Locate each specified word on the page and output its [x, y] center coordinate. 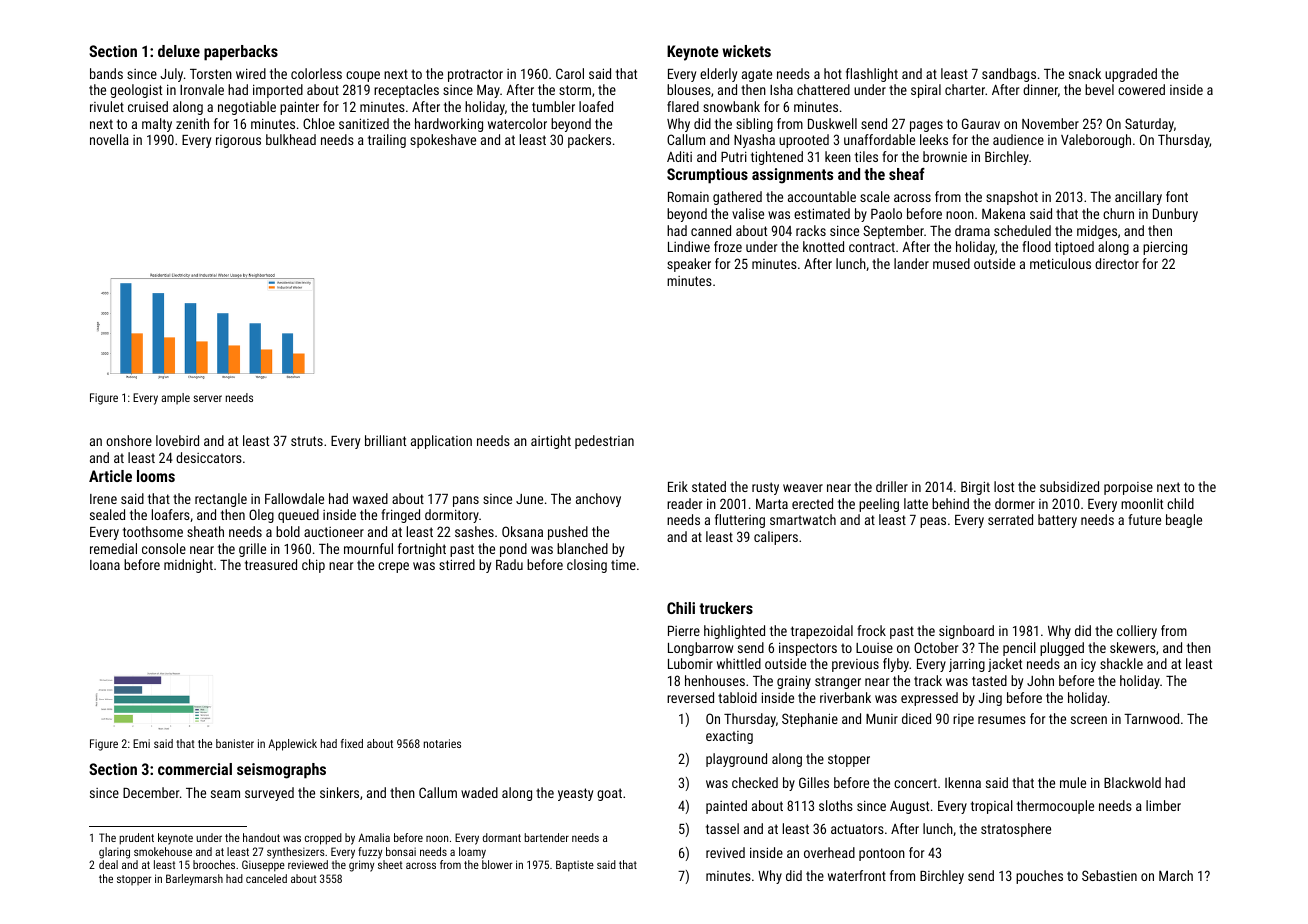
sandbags [1009, 75]
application [441, 442]
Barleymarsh [194, 880]
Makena [1003, 213]
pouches [1039, 877]
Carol [570, 73]
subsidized [1069, 486]
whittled [739, 663]
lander [911, 263]
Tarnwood [1151, 718]
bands [106, 73]
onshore [129, 440]
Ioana [105, 565]
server [207, 398]
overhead [829, 852]
